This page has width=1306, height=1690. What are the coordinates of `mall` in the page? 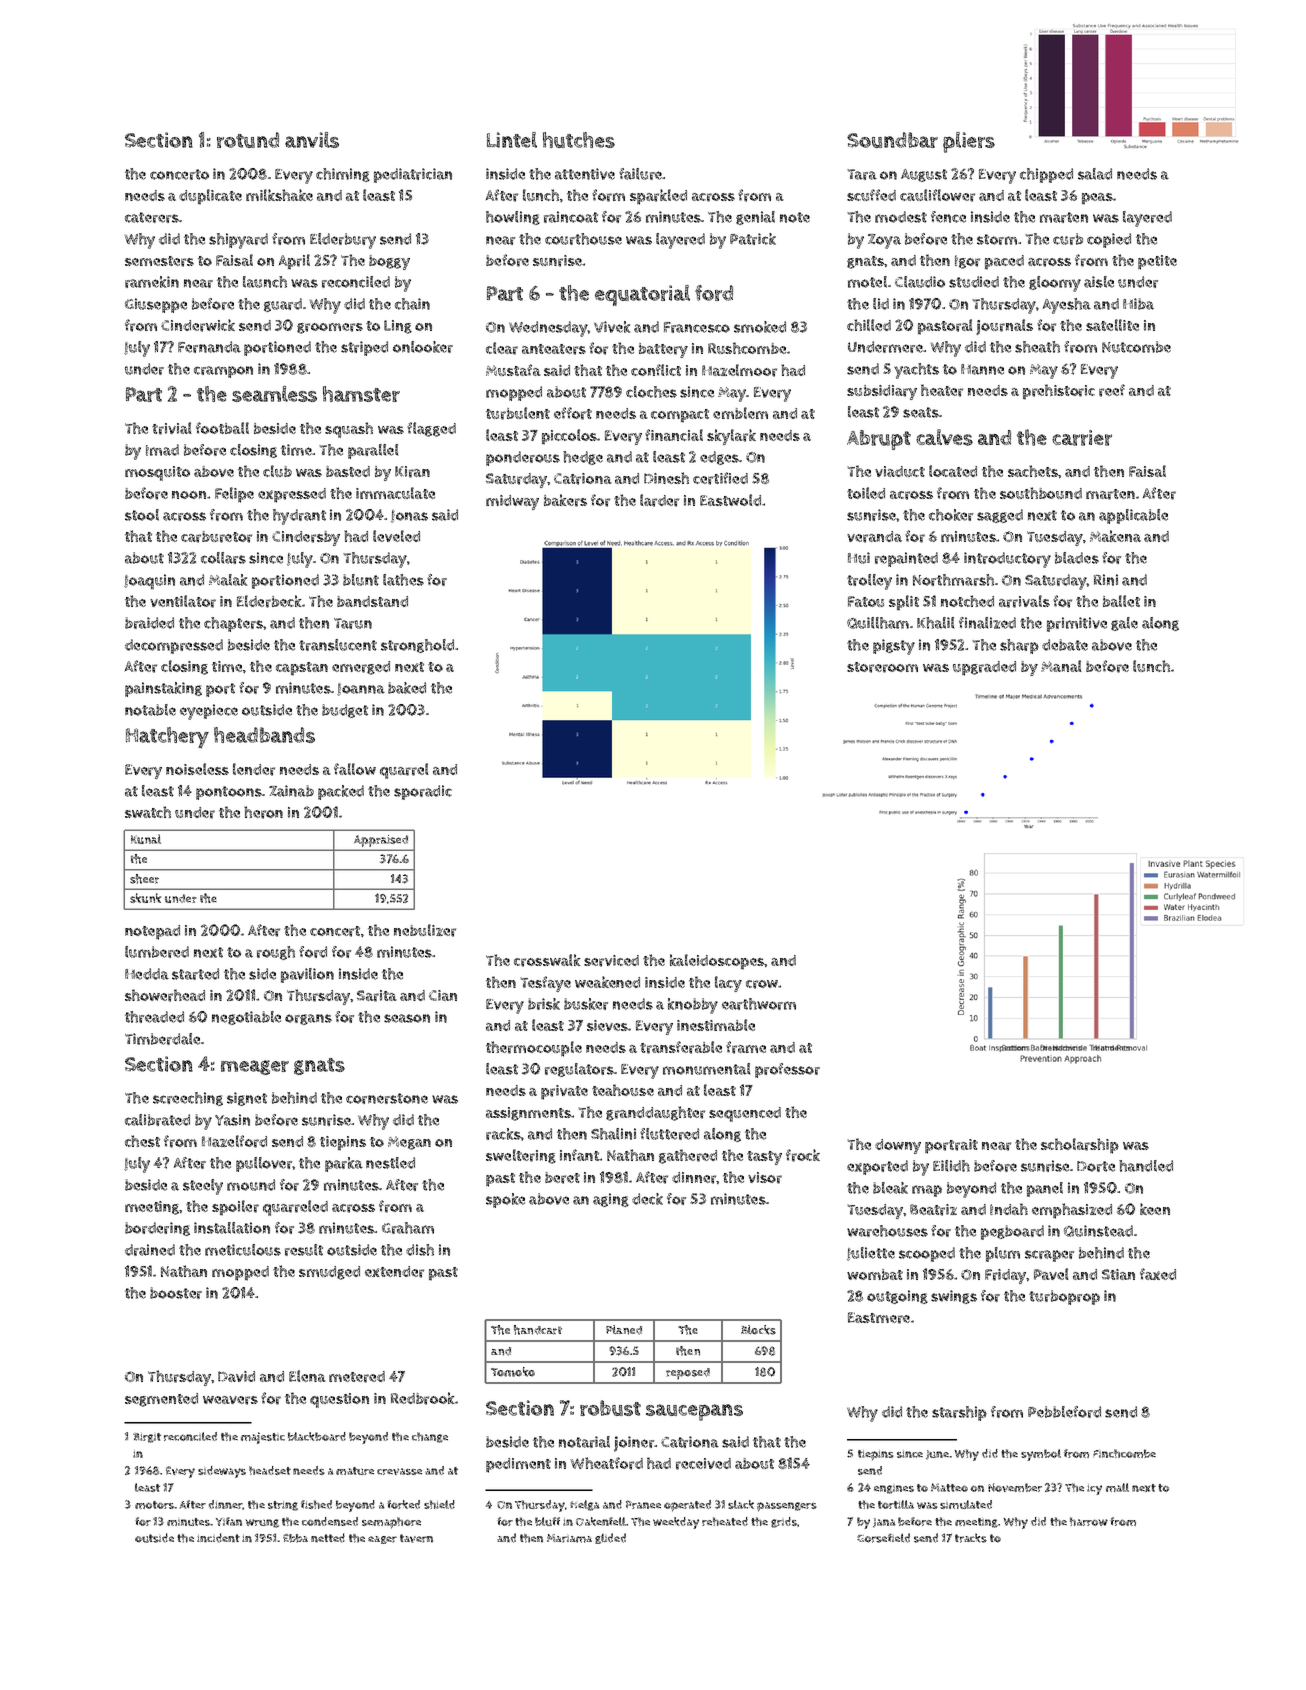 It's located at (1117, 1487).
